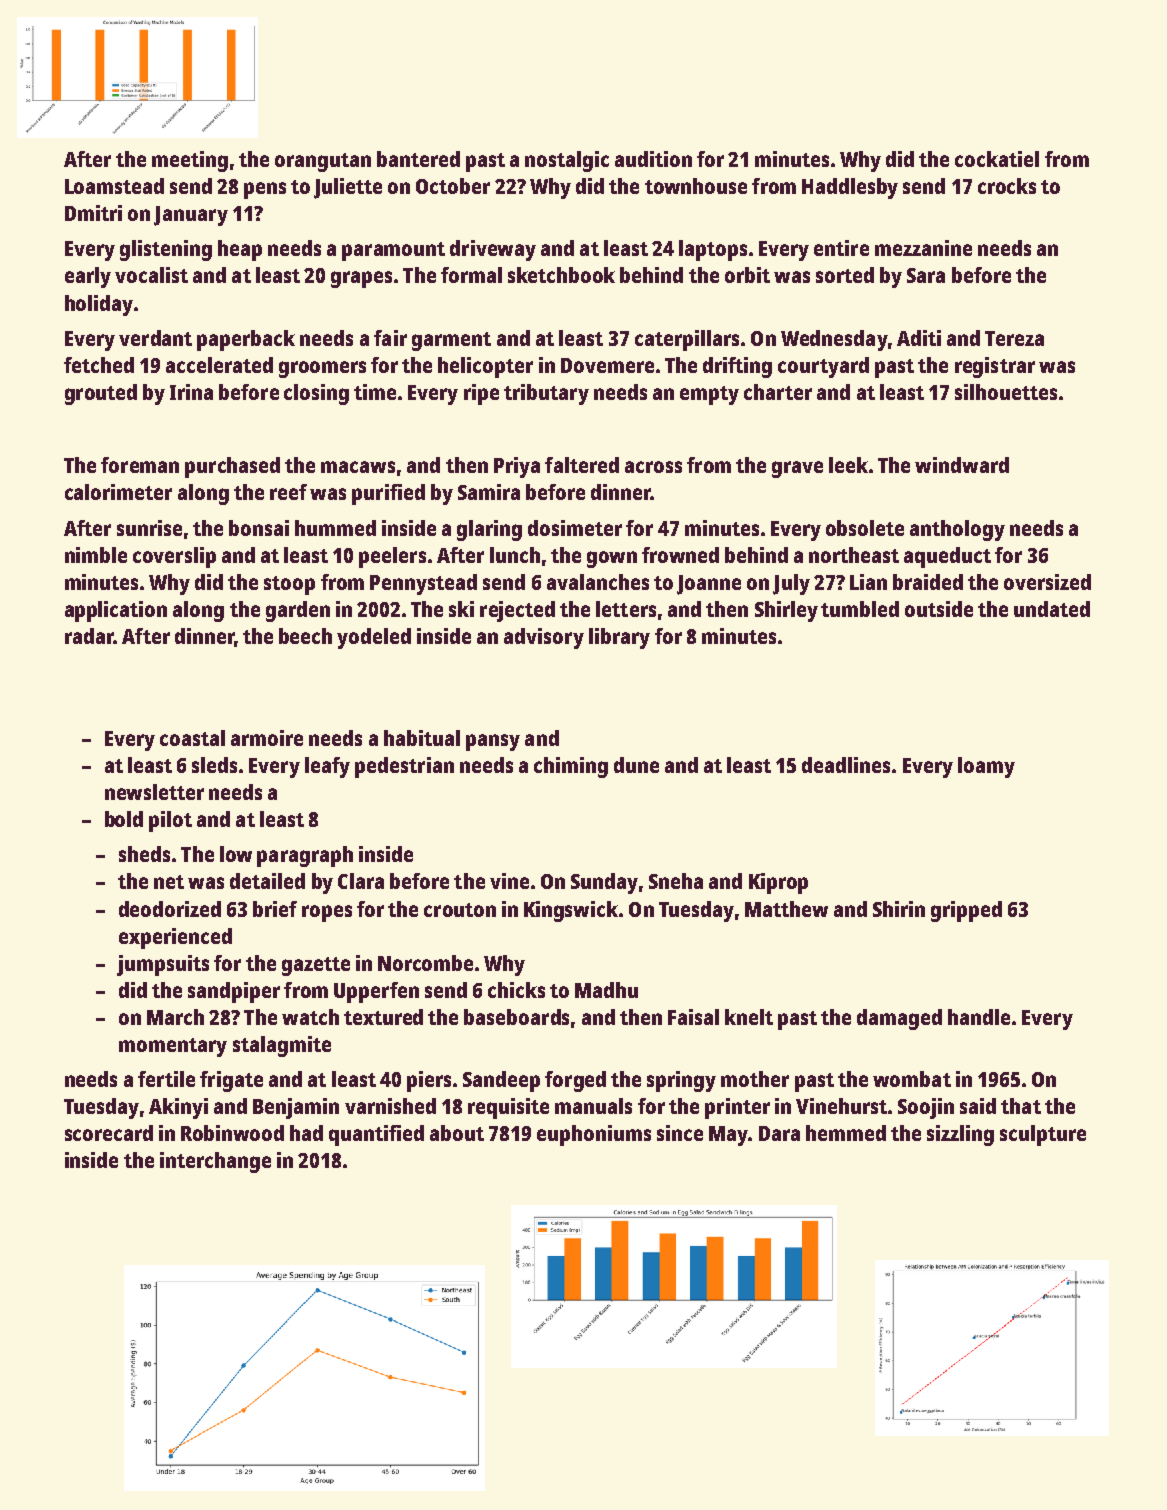  I want to click on time, so click(375, 392).
